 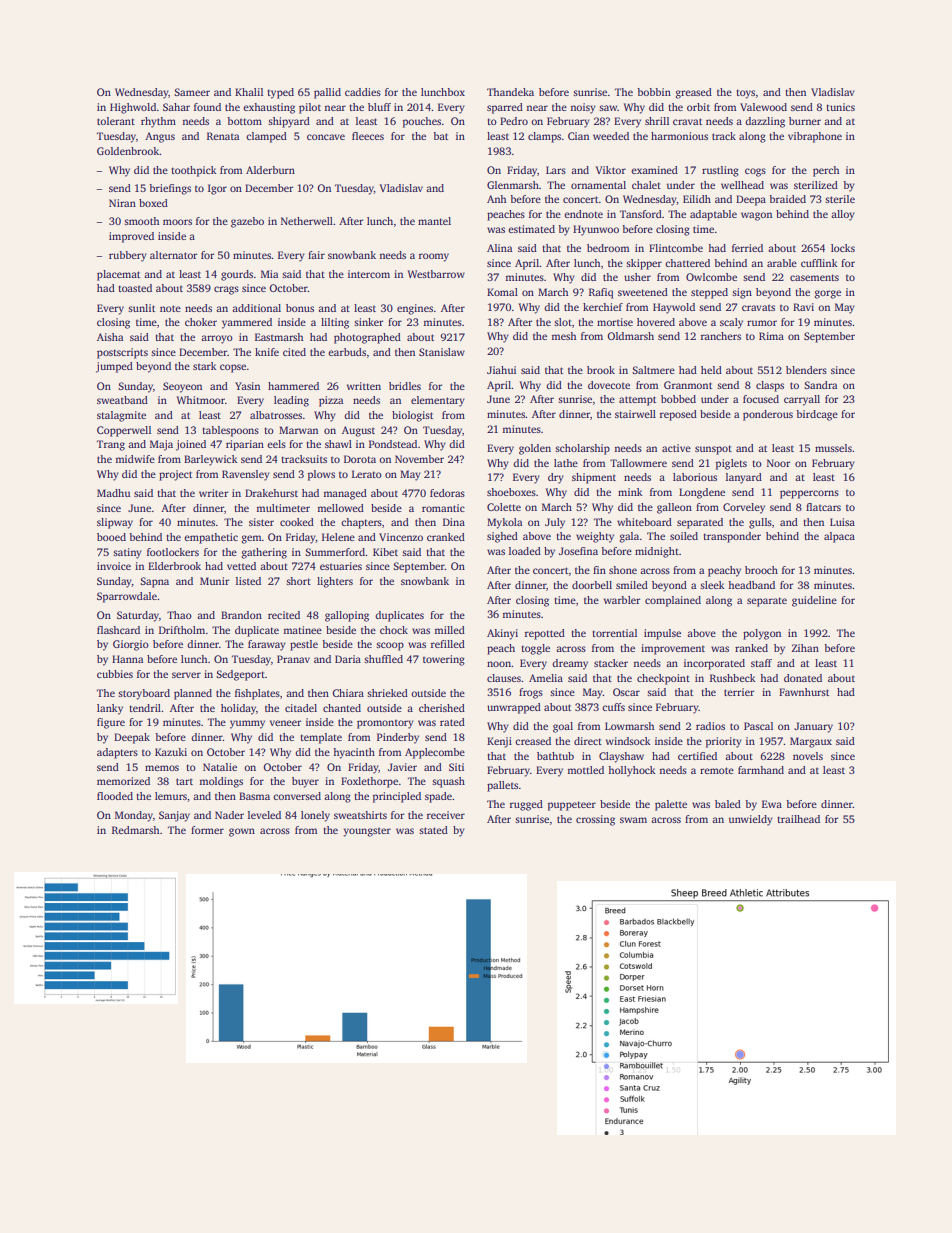 What do you see at coordinates (368, 136) in the page?
I see `fleeces` at bounding box center [368, 136].
